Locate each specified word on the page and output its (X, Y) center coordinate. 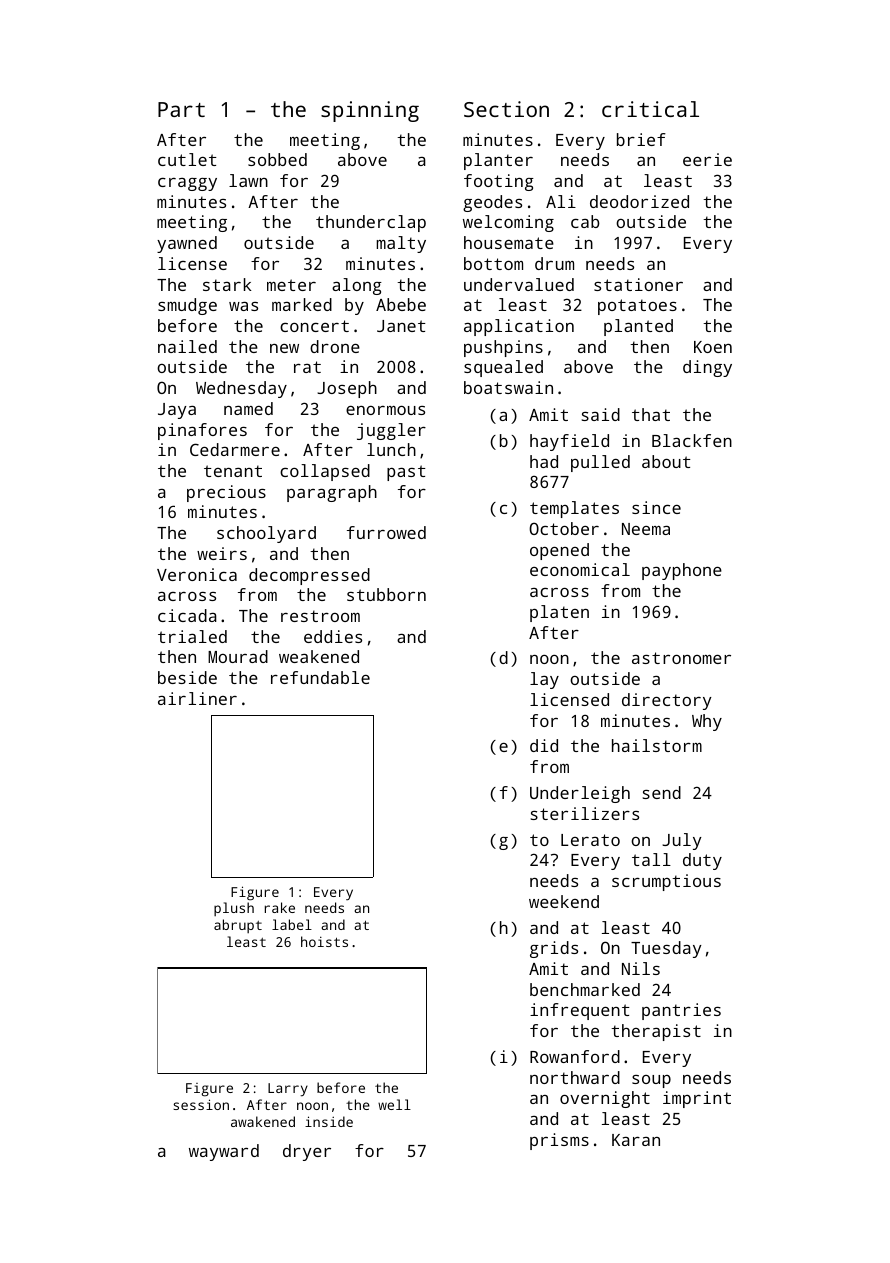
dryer (307, 1152)
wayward (224, 1152)
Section (506, 109)
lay (544, 680)
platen (559, 613)
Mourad (238, 656)
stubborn (386, 594)
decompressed (309, 576)
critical (650, 109)
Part (181, 109)
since (656, 507)
